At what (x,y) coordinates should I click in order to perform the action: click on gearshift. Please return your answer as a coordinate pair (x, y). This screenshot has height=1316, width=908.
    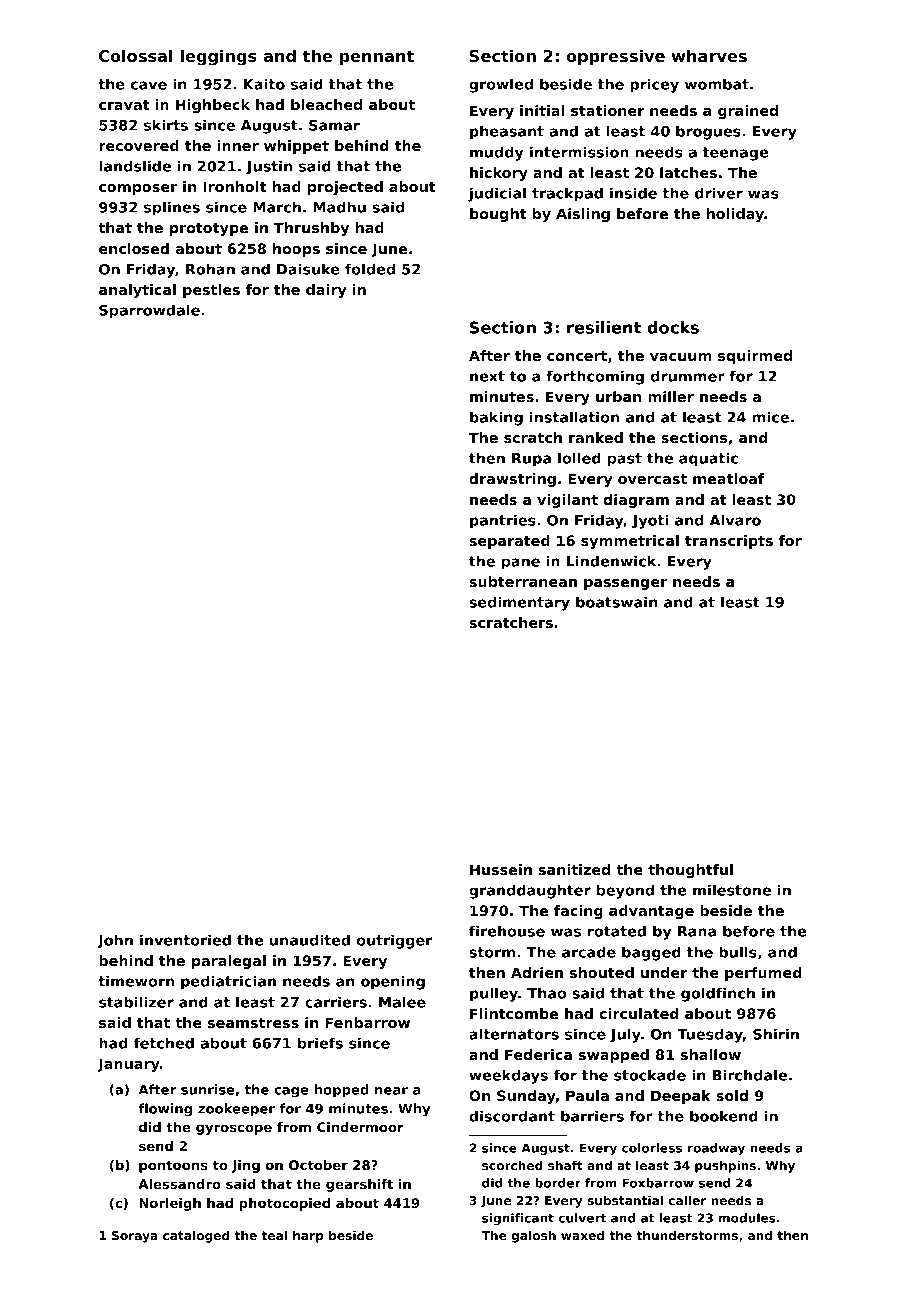
    Looking at the image, I should click on (359, 1185).
